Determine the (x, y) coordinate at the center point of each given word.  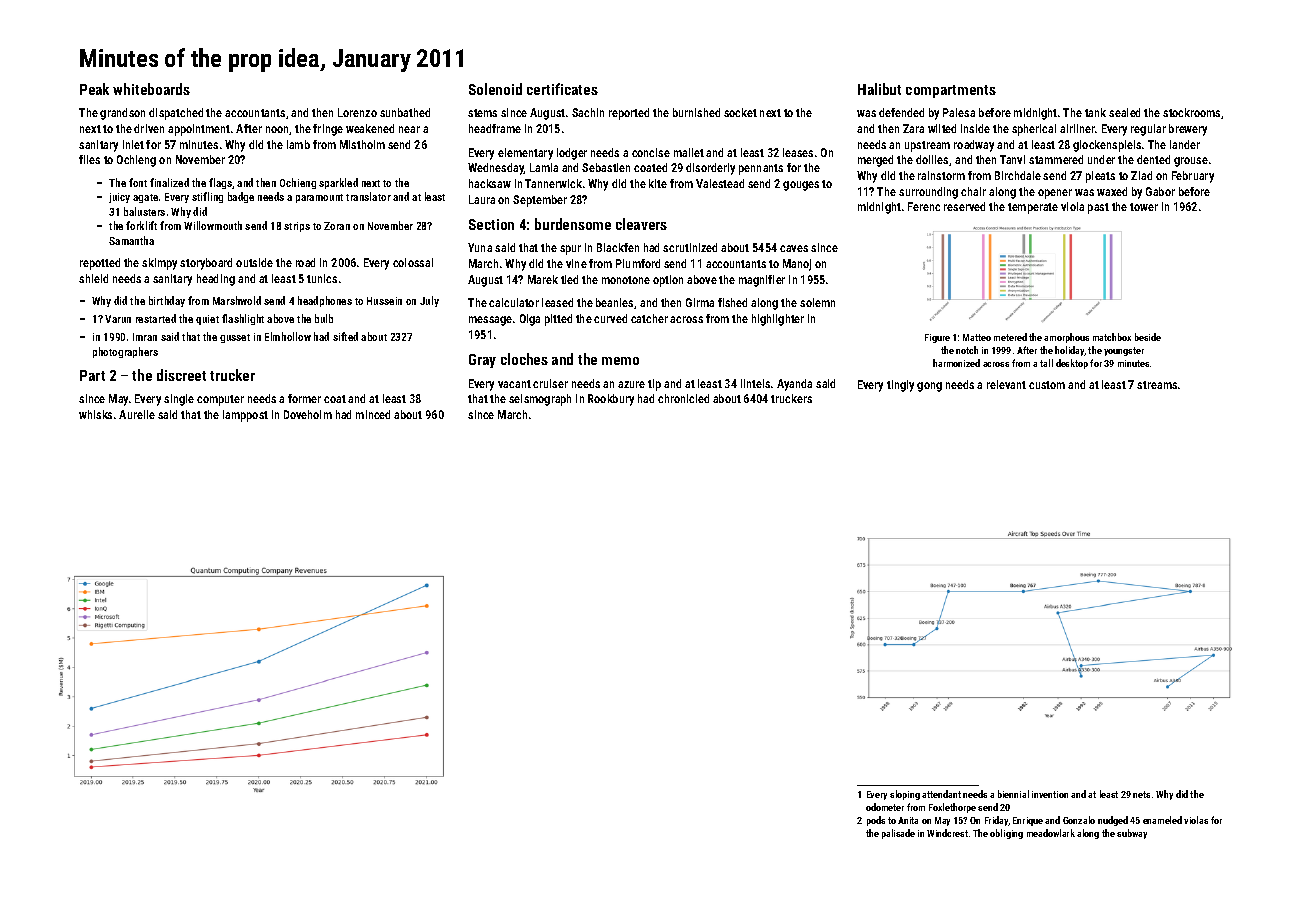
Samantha (131, 240)
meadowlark (1051, 833)
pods (876, 821)
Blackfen (618, 247)
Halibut (879, 89)
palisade (898, 834)
